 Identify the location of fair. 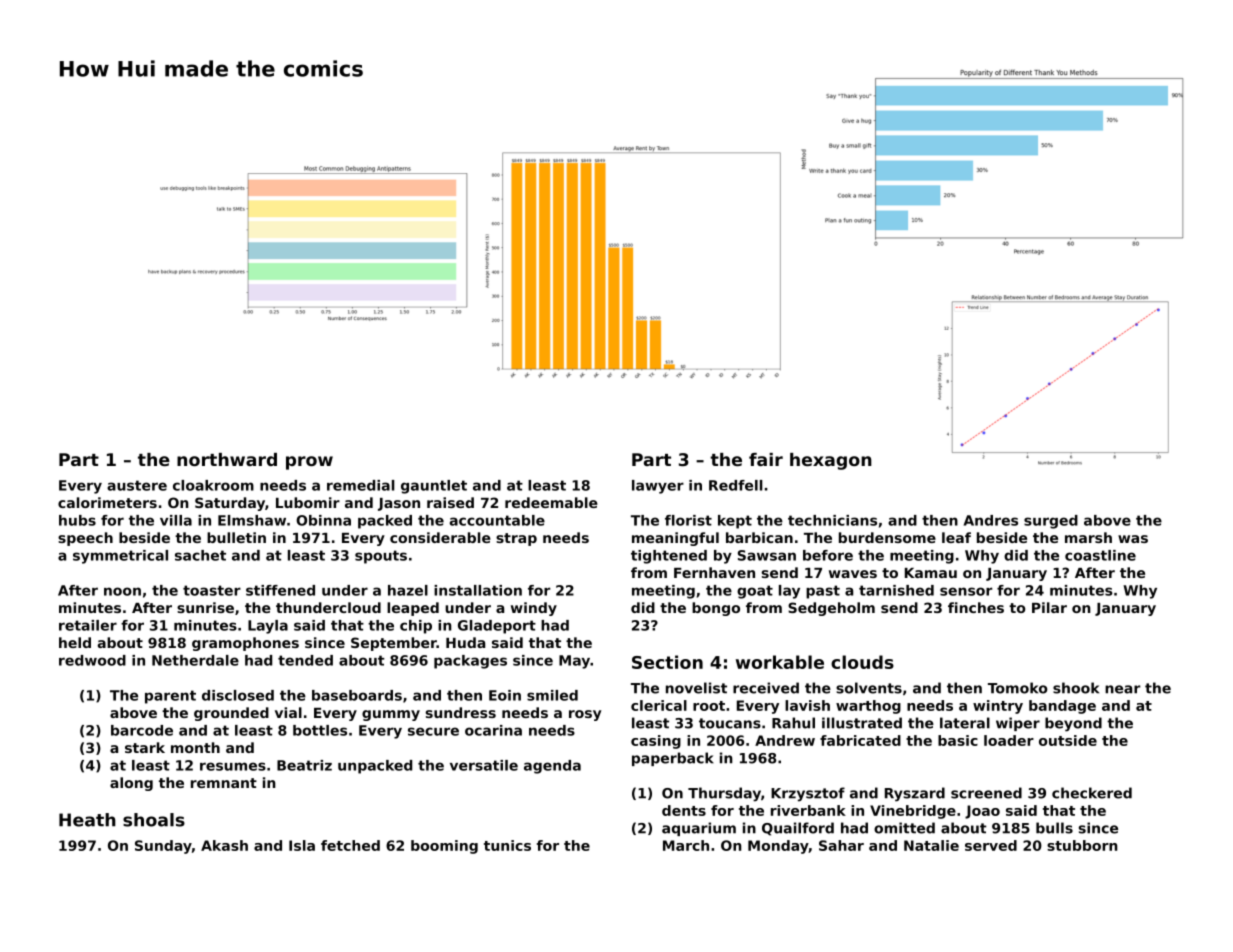
(766, 459).
